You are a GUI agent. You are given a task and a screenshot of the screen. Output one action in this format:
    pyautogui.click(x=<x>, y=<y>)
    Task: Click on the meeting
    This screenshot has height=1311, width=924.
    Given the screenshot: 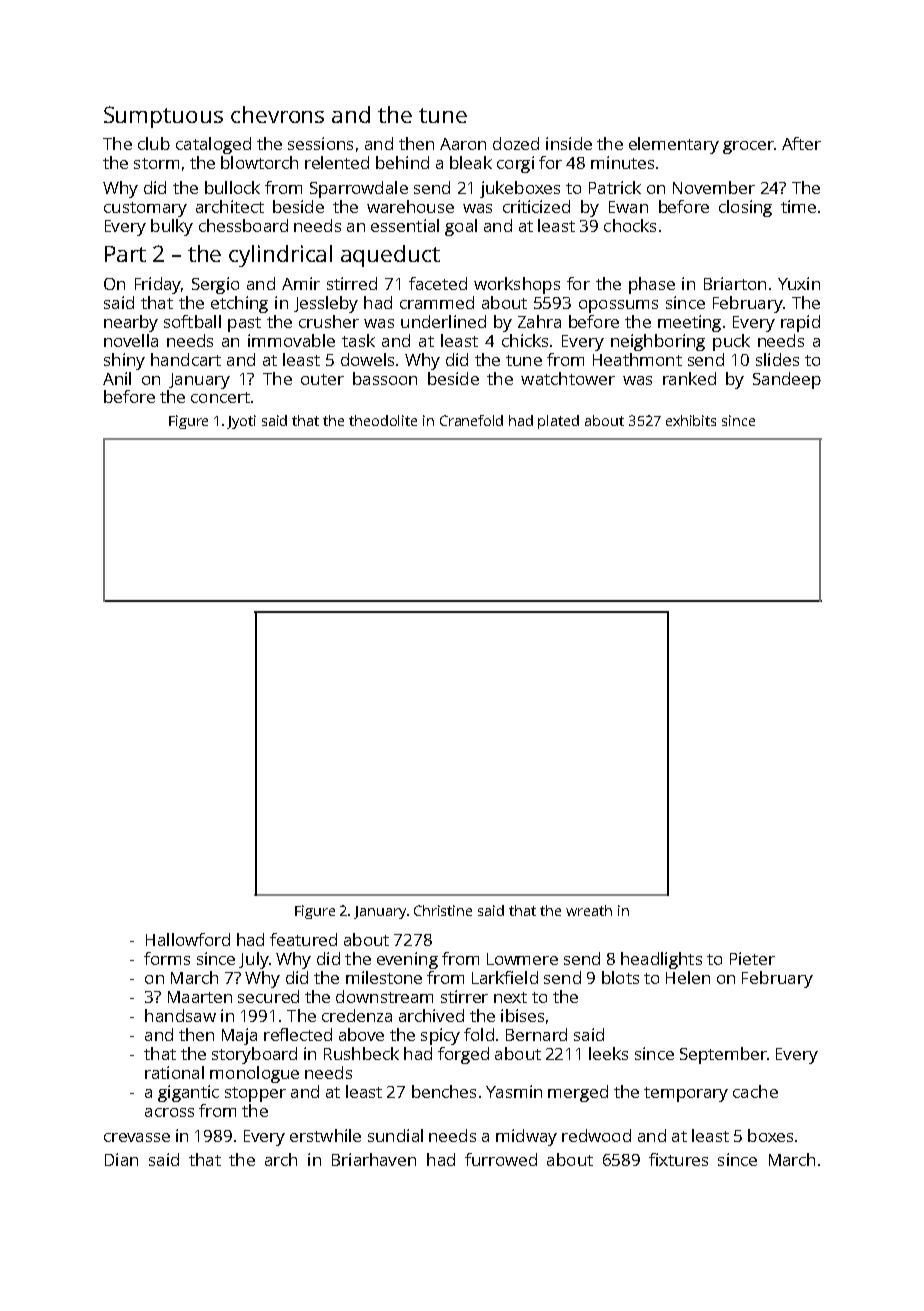 What is the action you would take?
    pyautogui.click(x=689, y=323)
